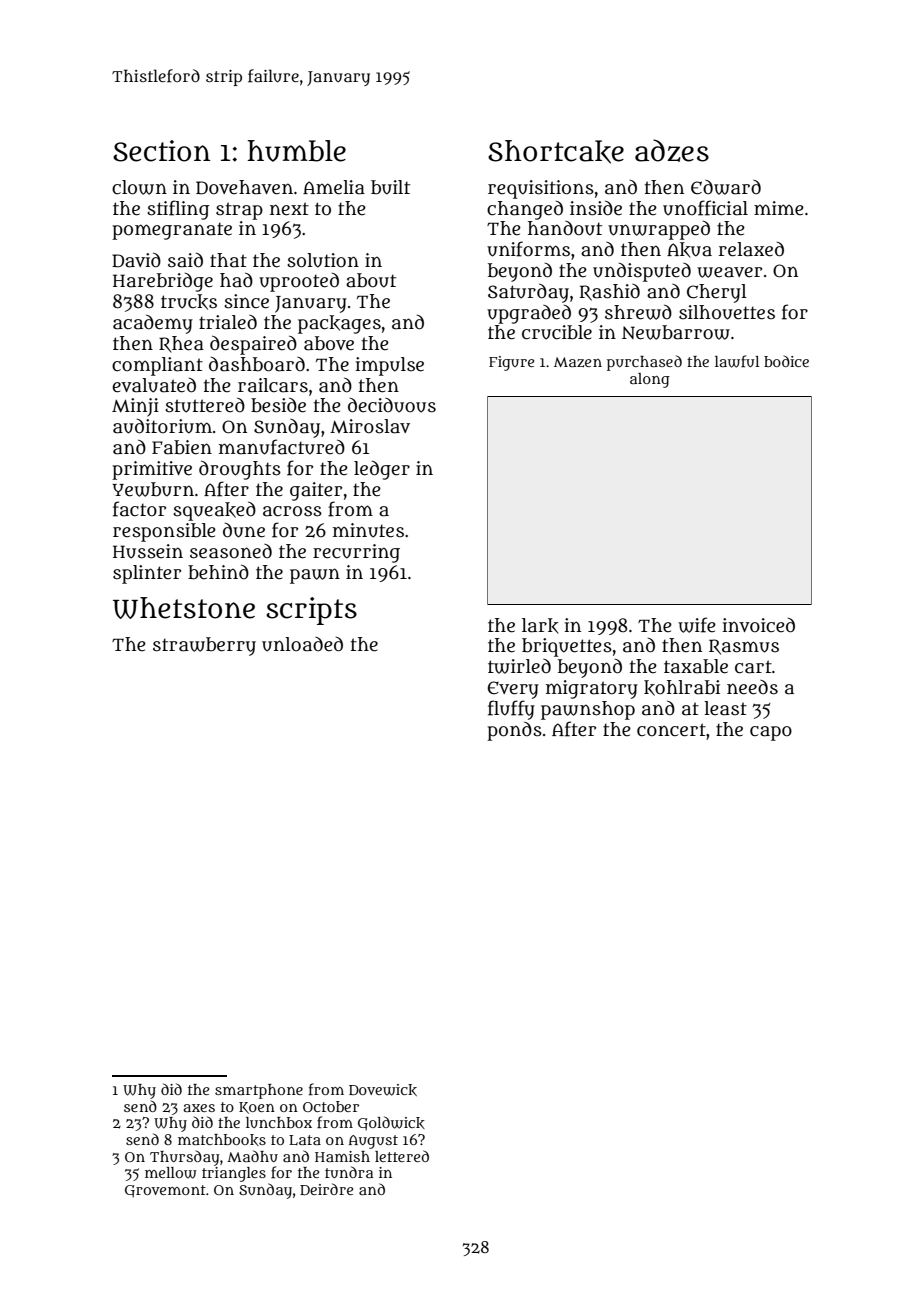  Describe the element at coordinates (165, 1191) in the screenshot. I see `Grovemont` at that location.
